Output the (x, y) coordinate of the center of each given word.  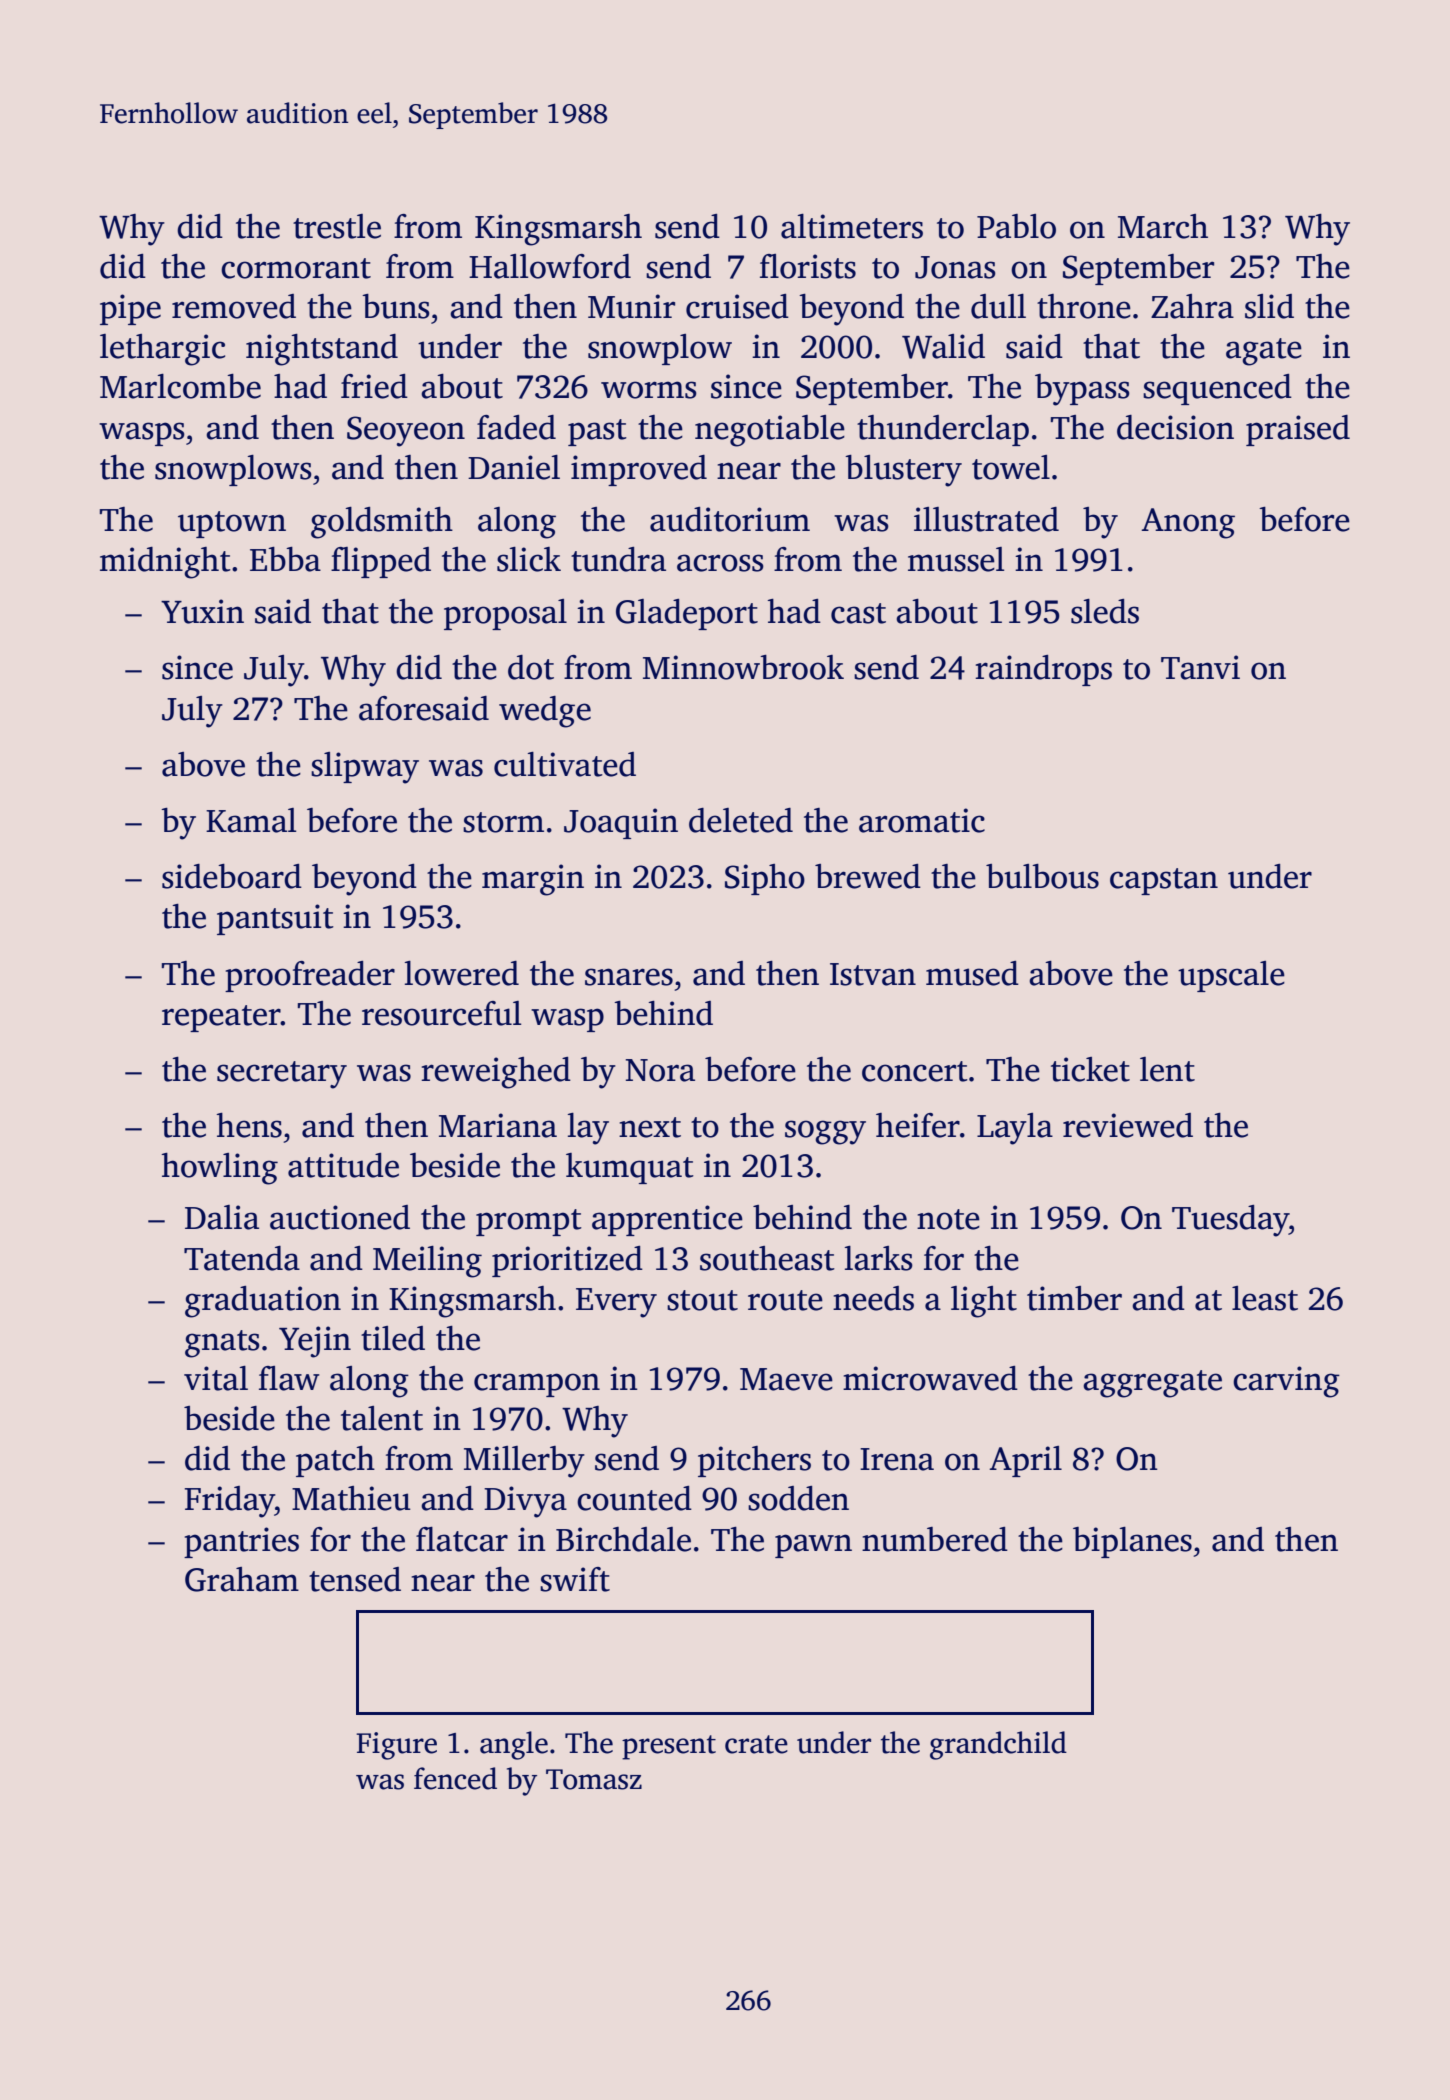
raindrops (1043, 670)
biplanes (1132, 1542)
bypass (1082, 390)
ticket (1090, 1069)
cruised (737, 306)
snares (629, 977)
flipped (381, 562)
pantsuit (275, 919)
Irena (897, 1459)
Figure (396, 1746)
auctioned (340, 1217)
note (948, 1219)
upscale (1231, 976)
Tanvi (1200, 667)
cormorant (296, 268)
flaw (289, 1378)
